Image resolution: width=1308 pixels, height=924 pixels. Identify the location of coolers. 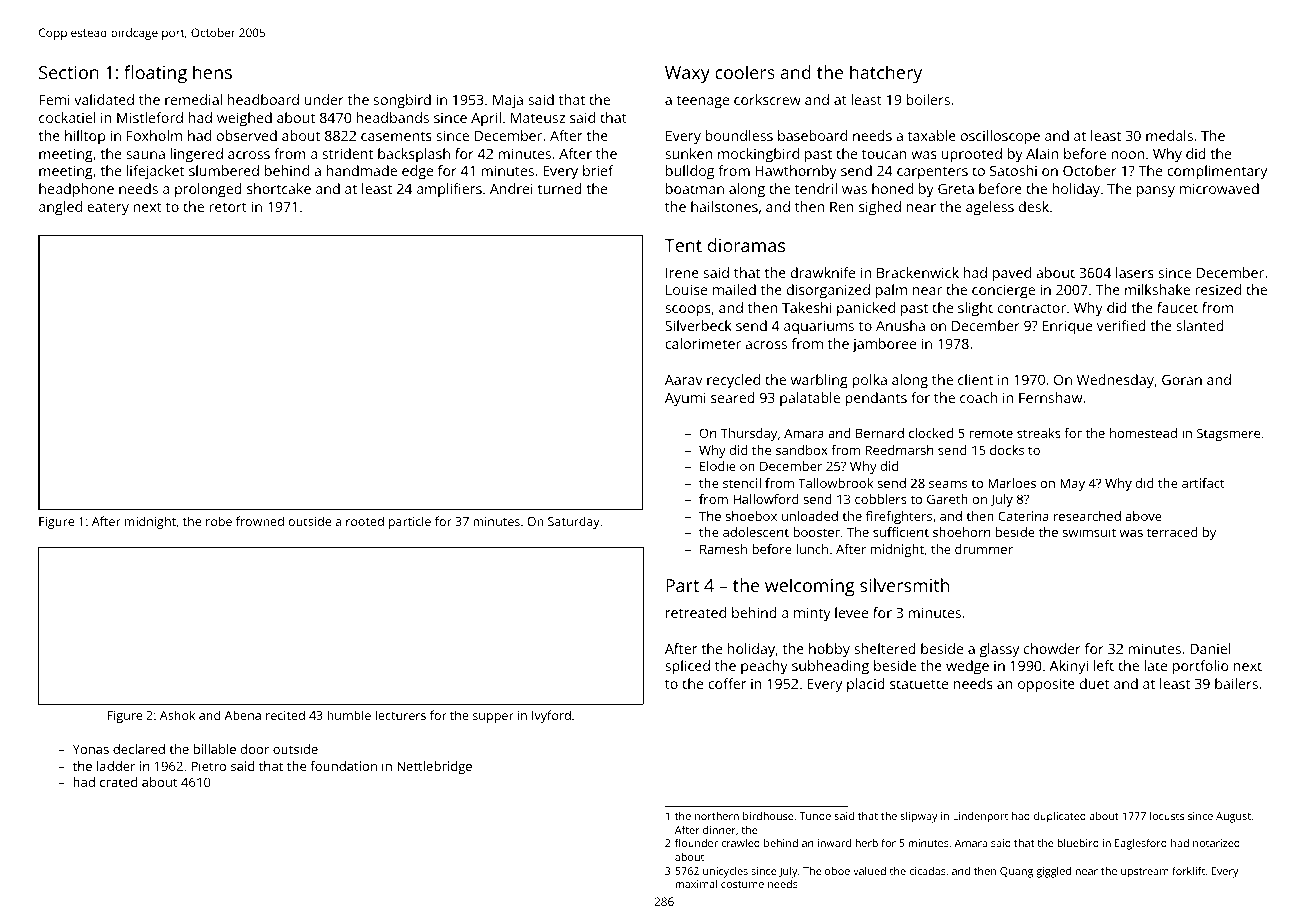
(745, 72).
